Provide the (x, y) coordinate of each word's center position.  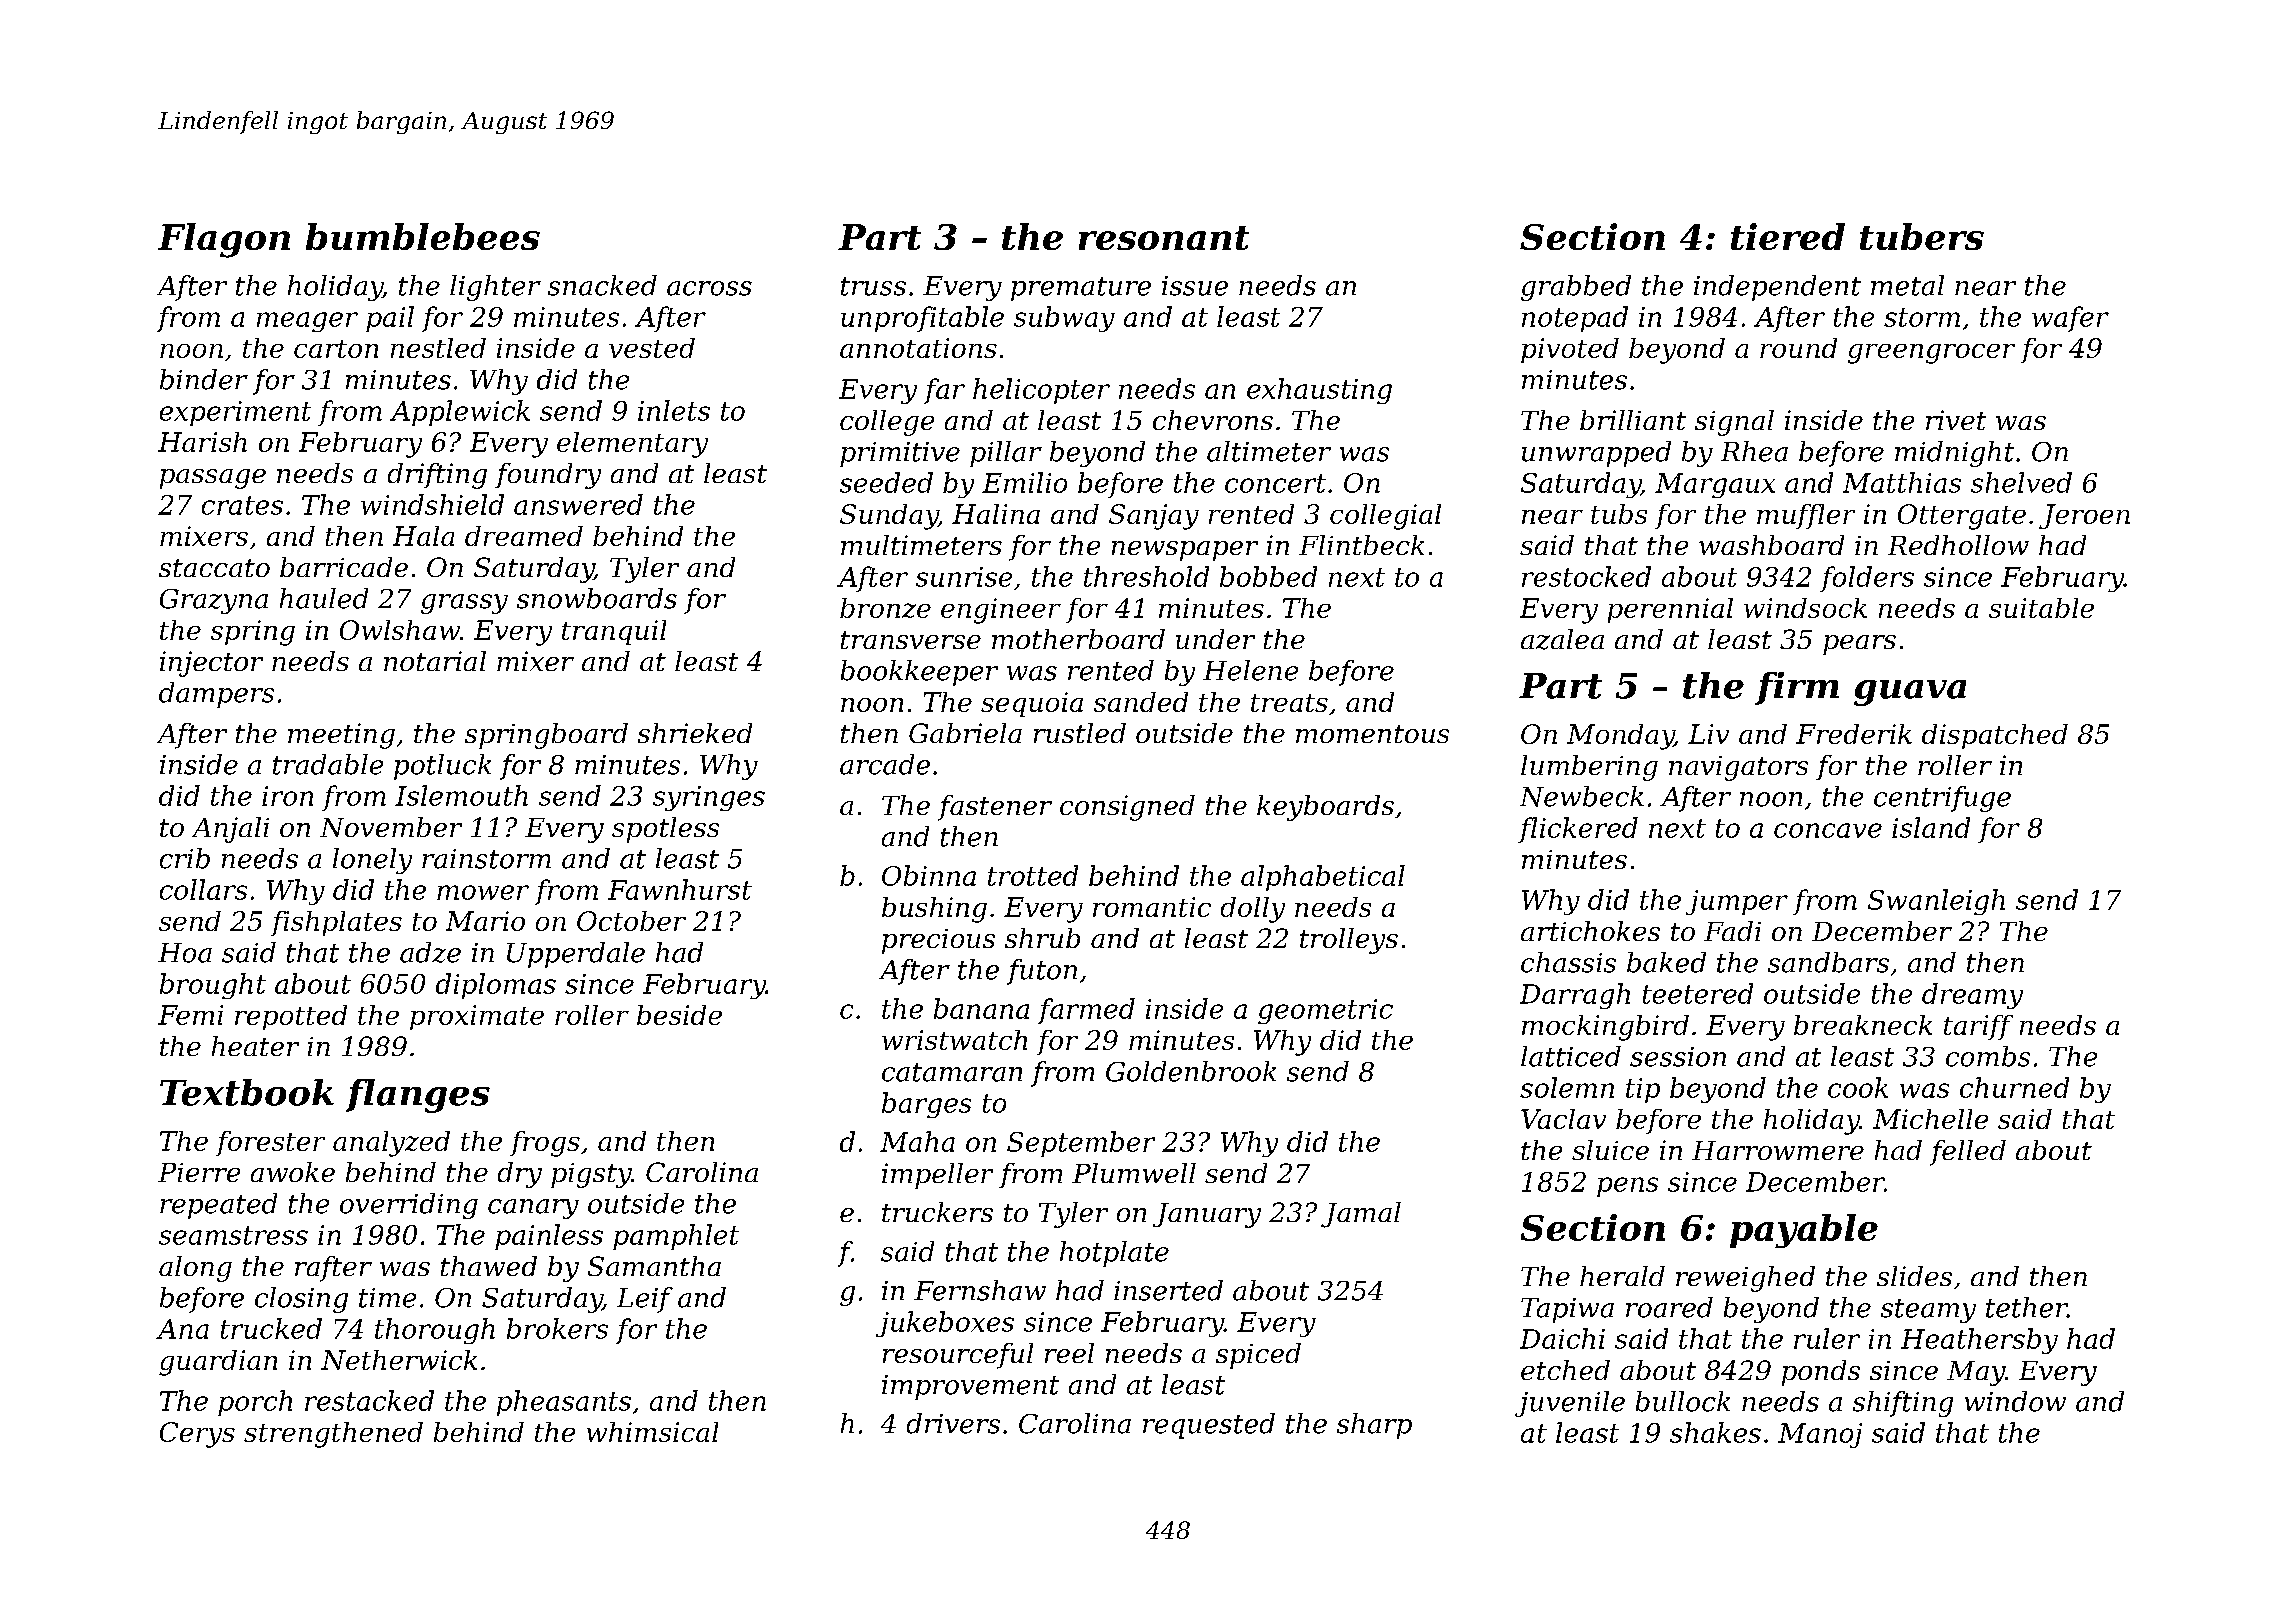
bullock (1683, 1401)
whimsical (652, 1432)
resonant (1164, 238)
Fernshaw (980, 1290)
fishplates (336, 923)
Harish (202, 442)
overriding (409, 1206)
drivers (953, 1423)
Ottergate (1962, 517)
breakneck (1863, 1025)
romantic (1152, 907)
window (2015, 1401)
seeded (886, 482)
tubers (1922, 236)
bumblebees (423, 236)
